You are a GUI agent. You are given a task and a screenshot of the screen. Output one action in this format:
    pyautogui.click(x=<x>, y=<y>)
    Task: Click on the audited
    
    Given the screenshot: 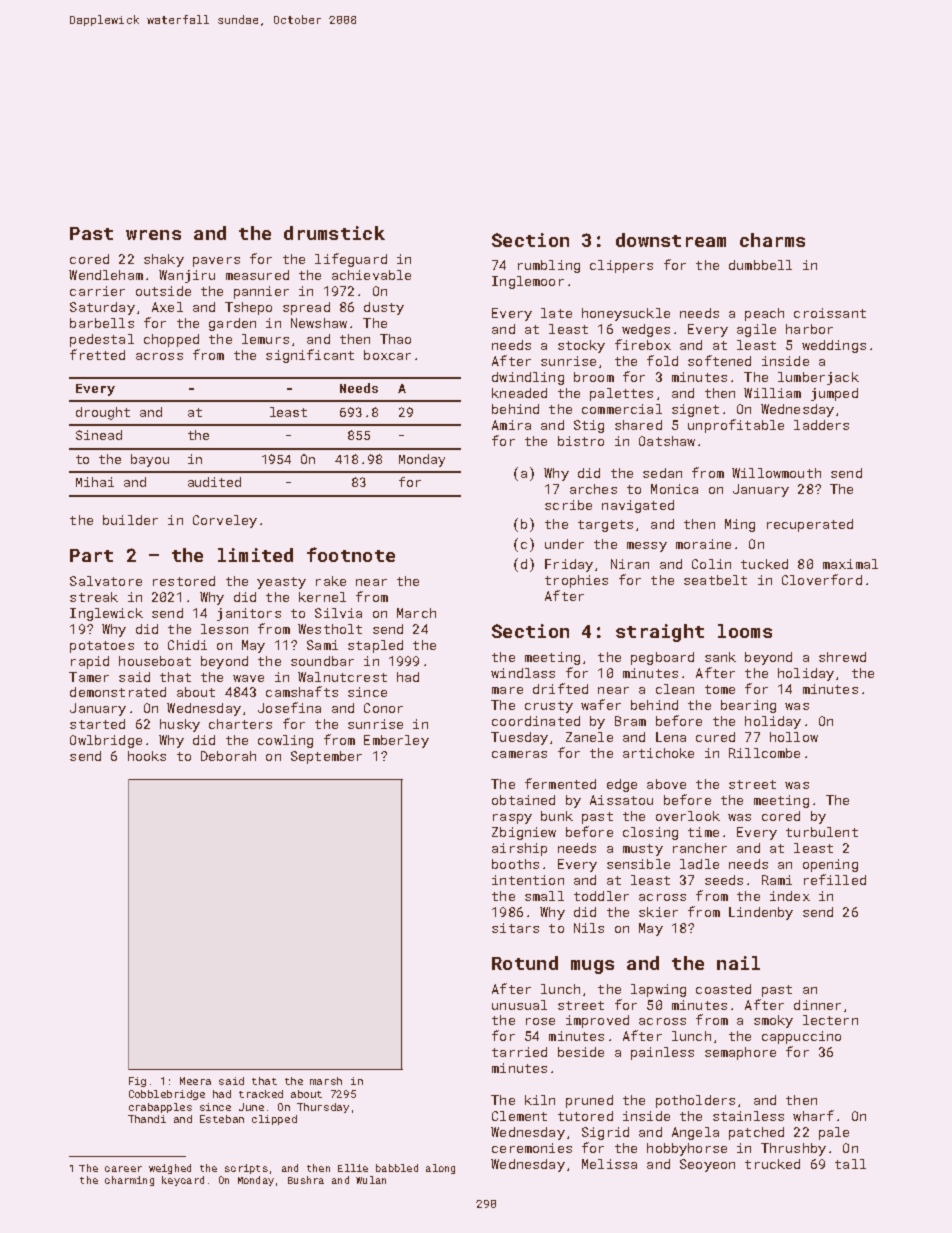 What is the action you would take?
    pyautogui.click(x=214, y=482)
